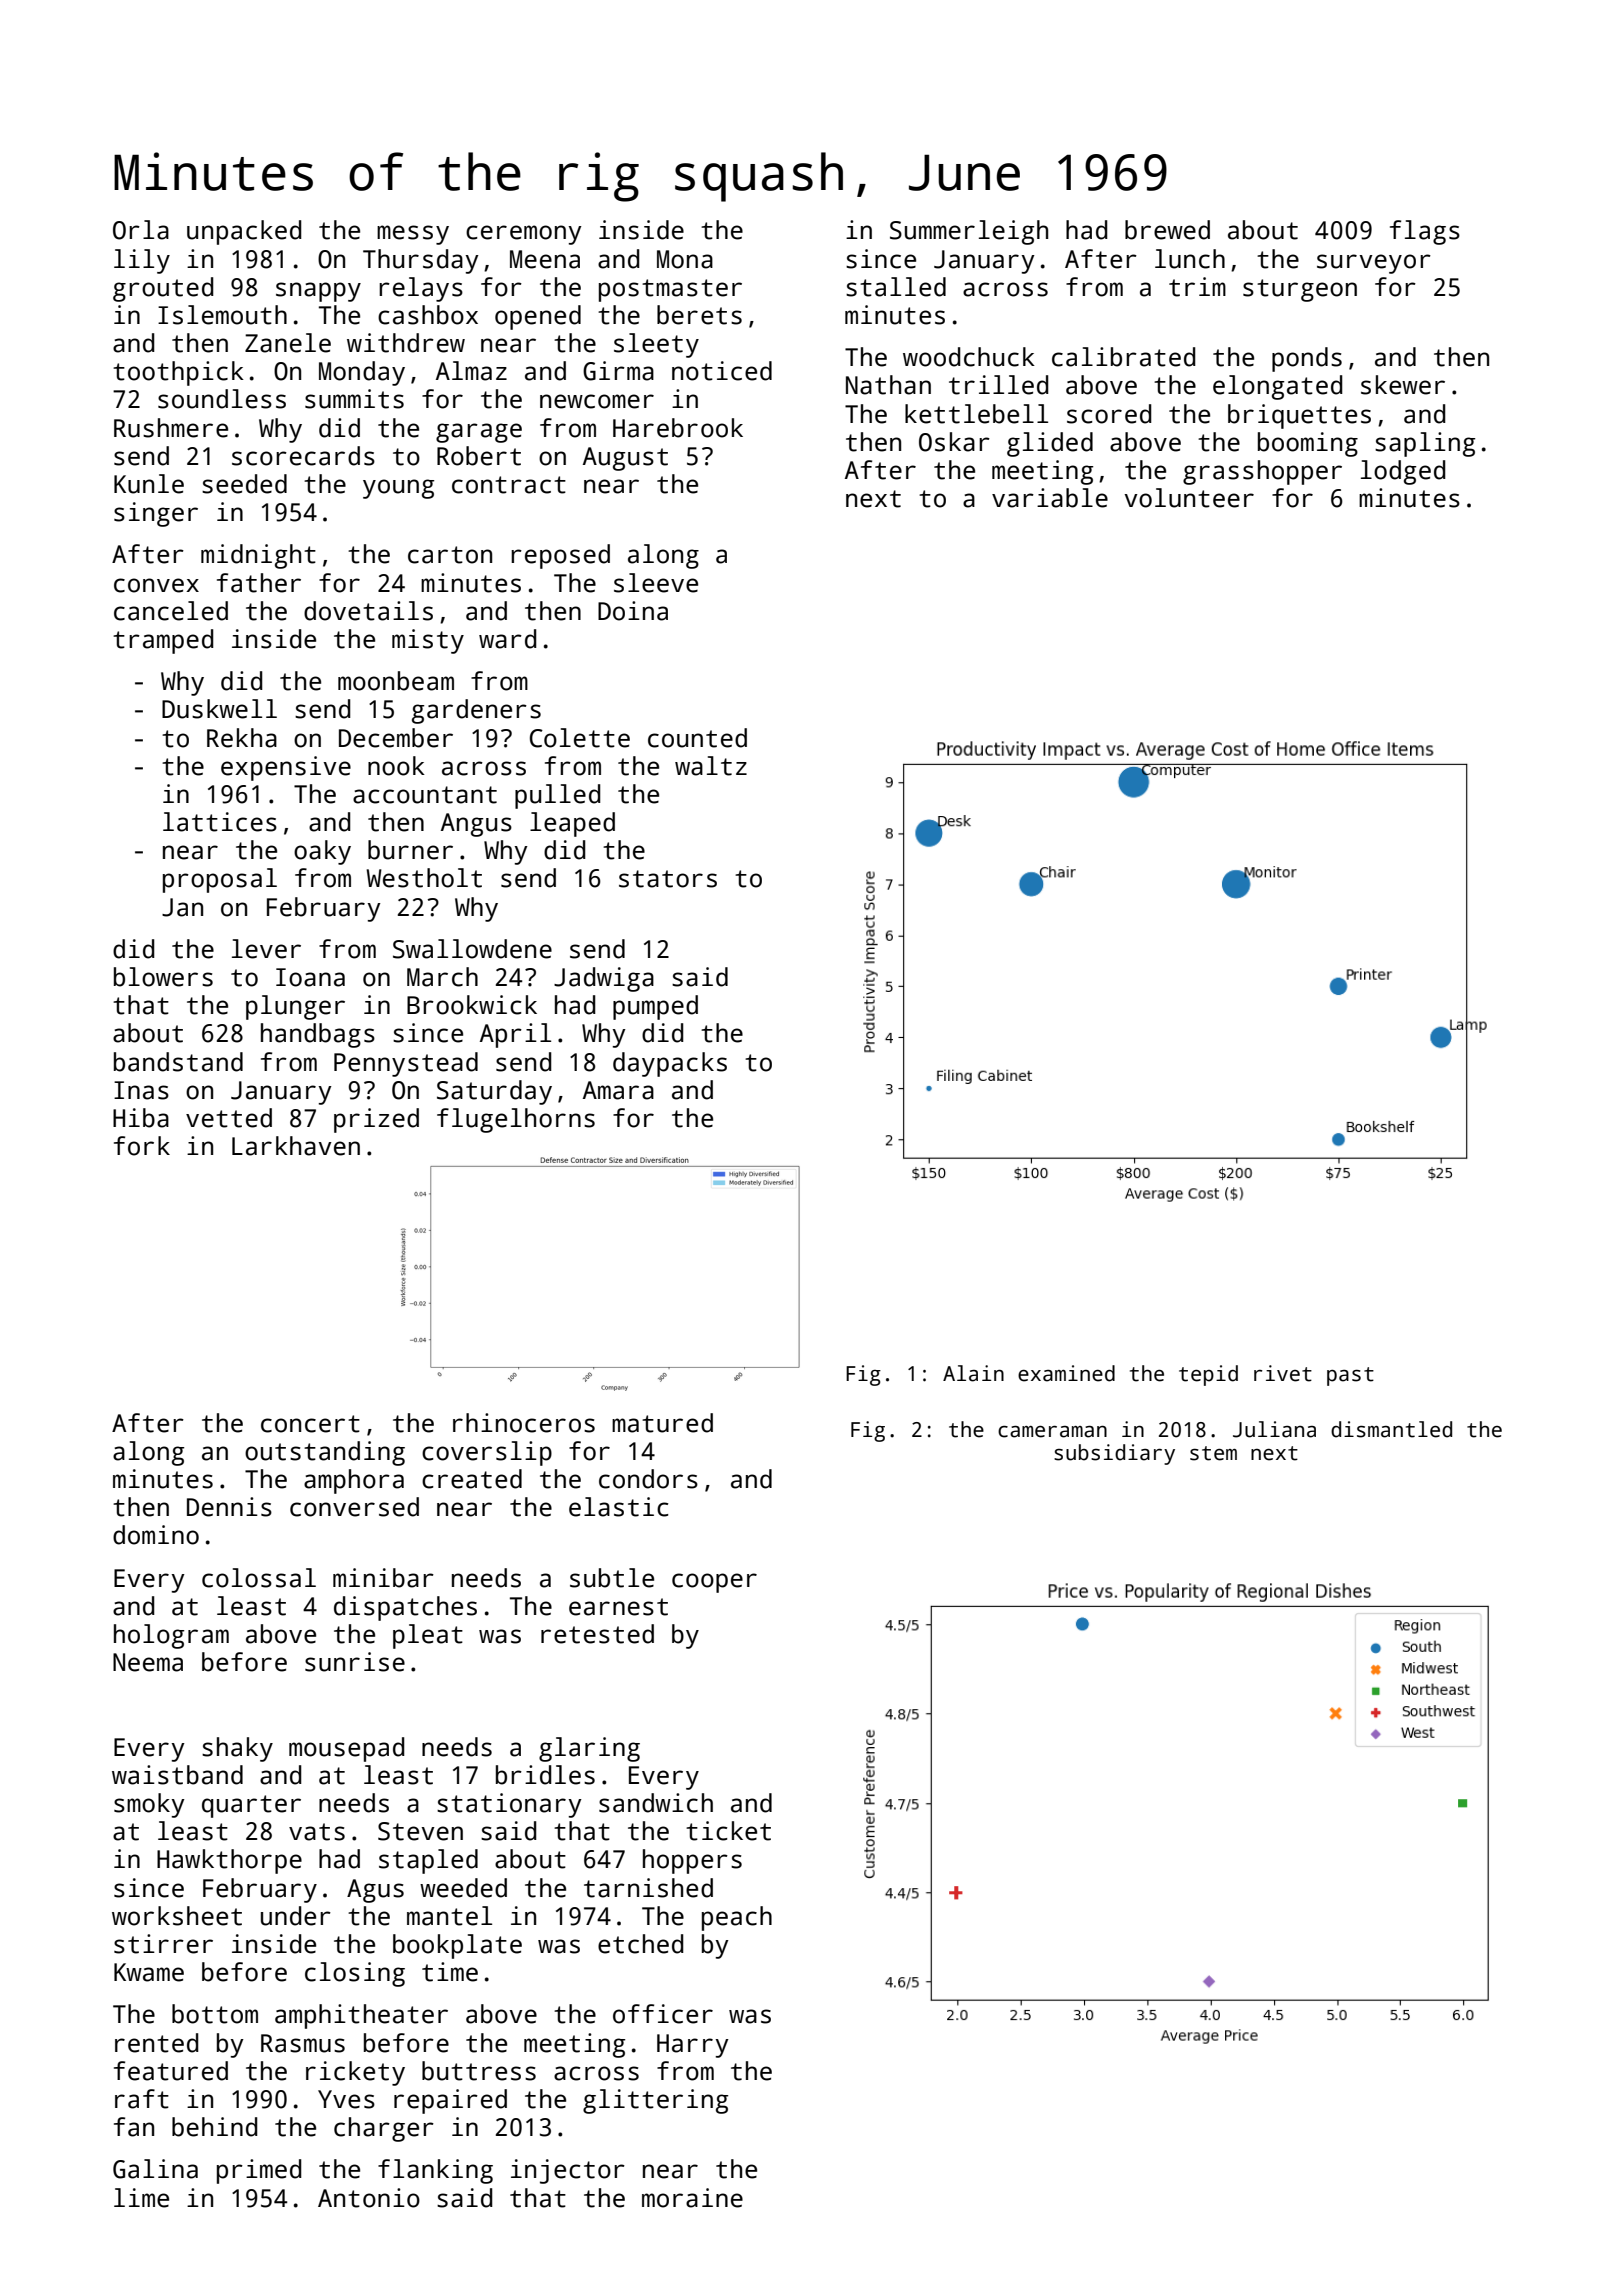  What do you see at coordinates (1213, 1453) in the screenshot?
I see `stem` at bounding box center [1213, 1453].
